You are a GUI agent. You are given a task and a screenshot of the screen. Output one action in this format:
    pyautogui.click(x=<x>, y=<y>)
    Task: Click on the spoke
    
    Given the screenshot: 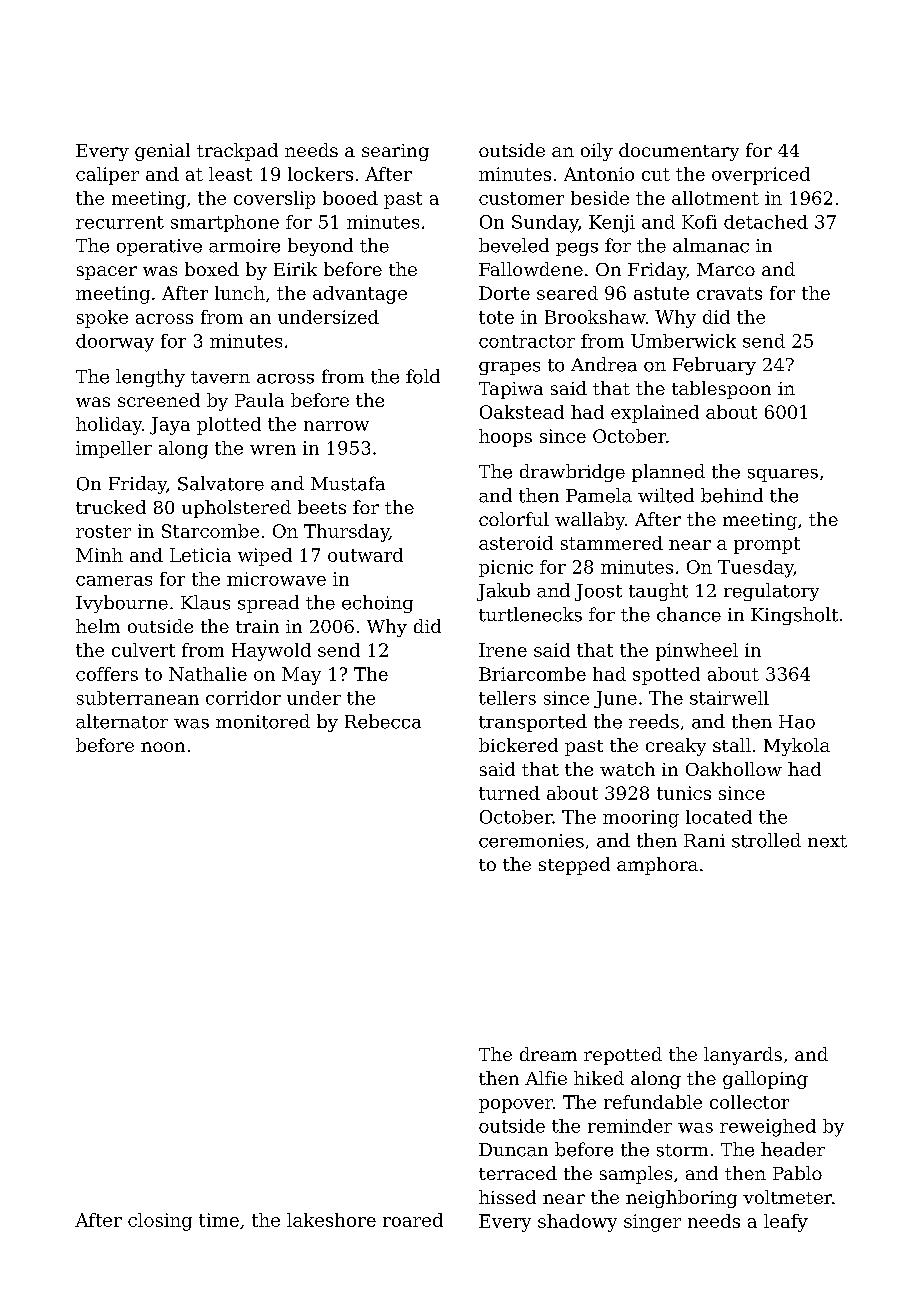 What is the action you would take?
    pyautogui.click(x=102, y=319)
